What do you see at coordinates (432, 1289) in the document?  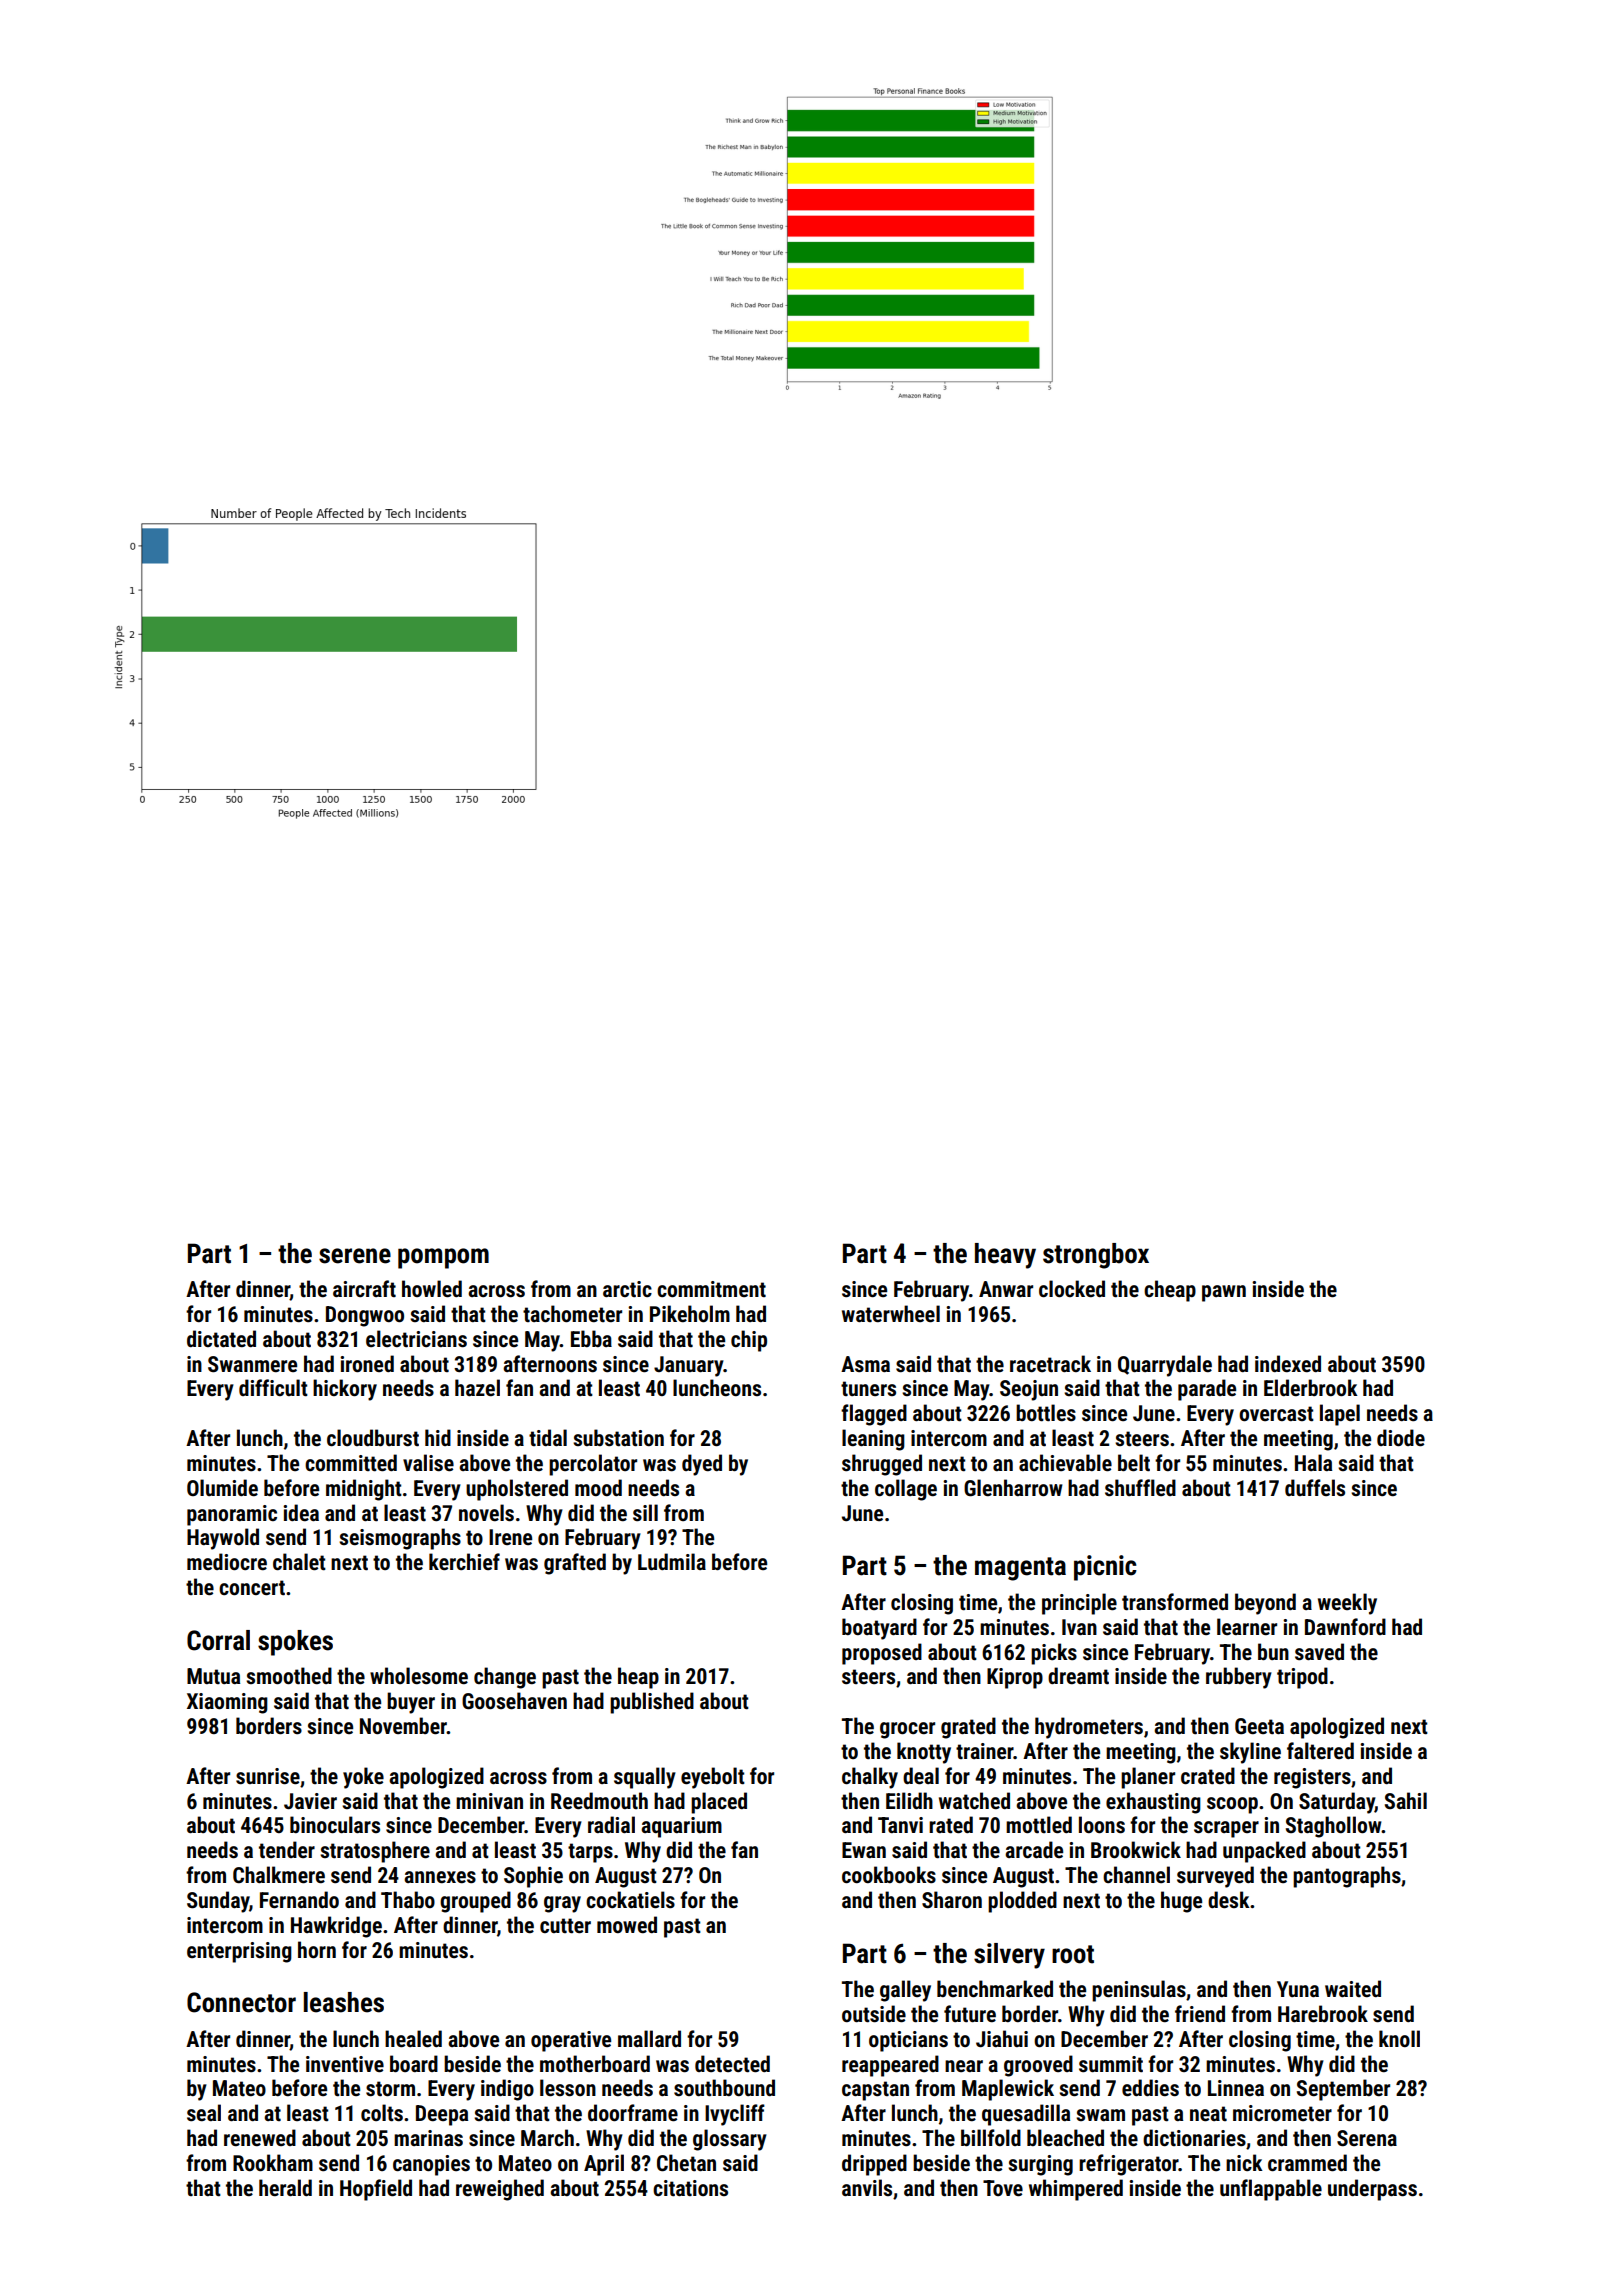 I see `howled` at bounding box center [432, 1289].
